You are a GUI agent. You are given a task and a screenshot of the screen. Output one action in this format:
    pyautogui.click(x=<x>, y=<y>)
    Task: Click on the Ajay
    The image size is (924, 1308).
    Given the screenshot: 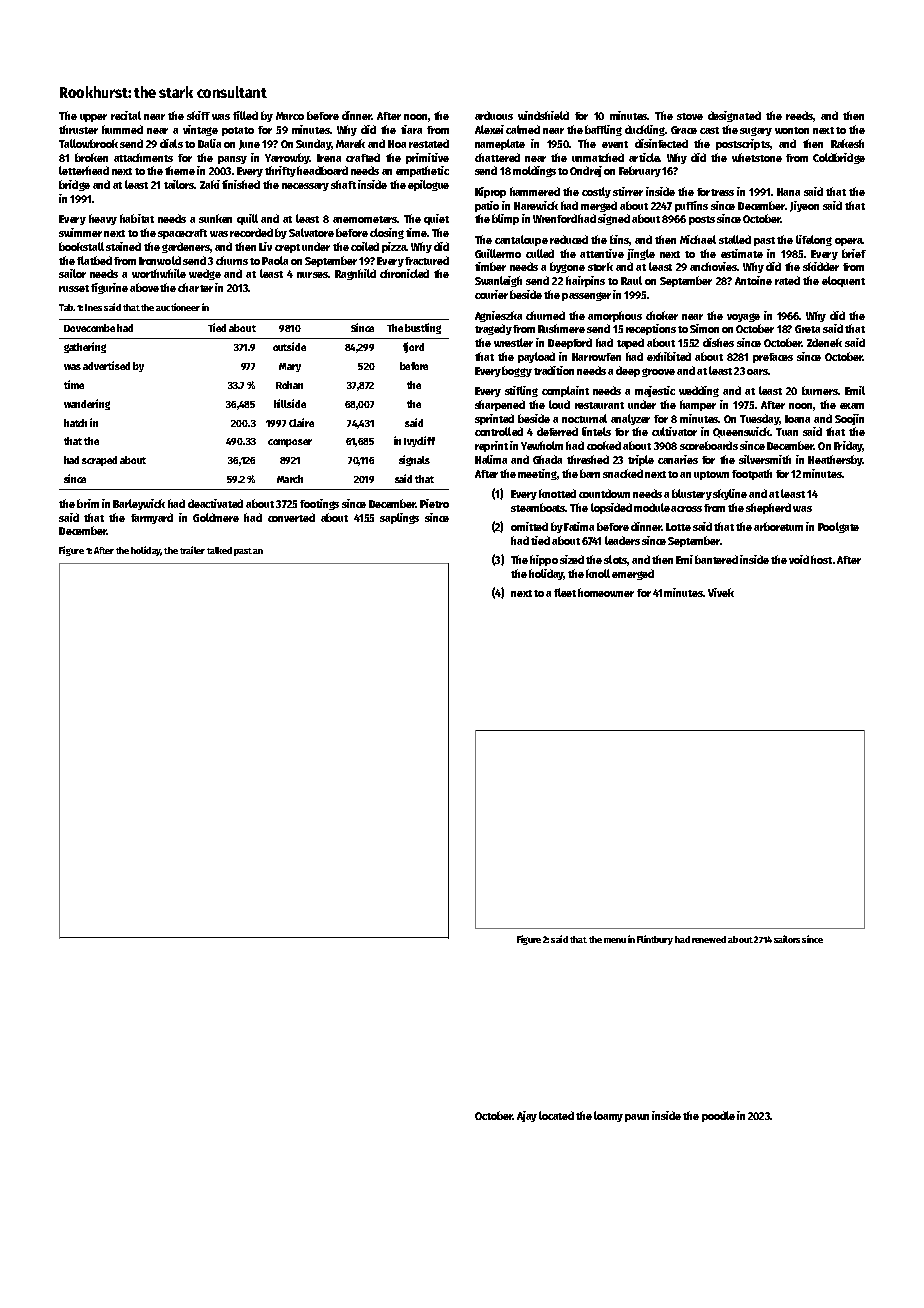 What is the action you would take?
    pyautogui.click(x=527, y=1116)
